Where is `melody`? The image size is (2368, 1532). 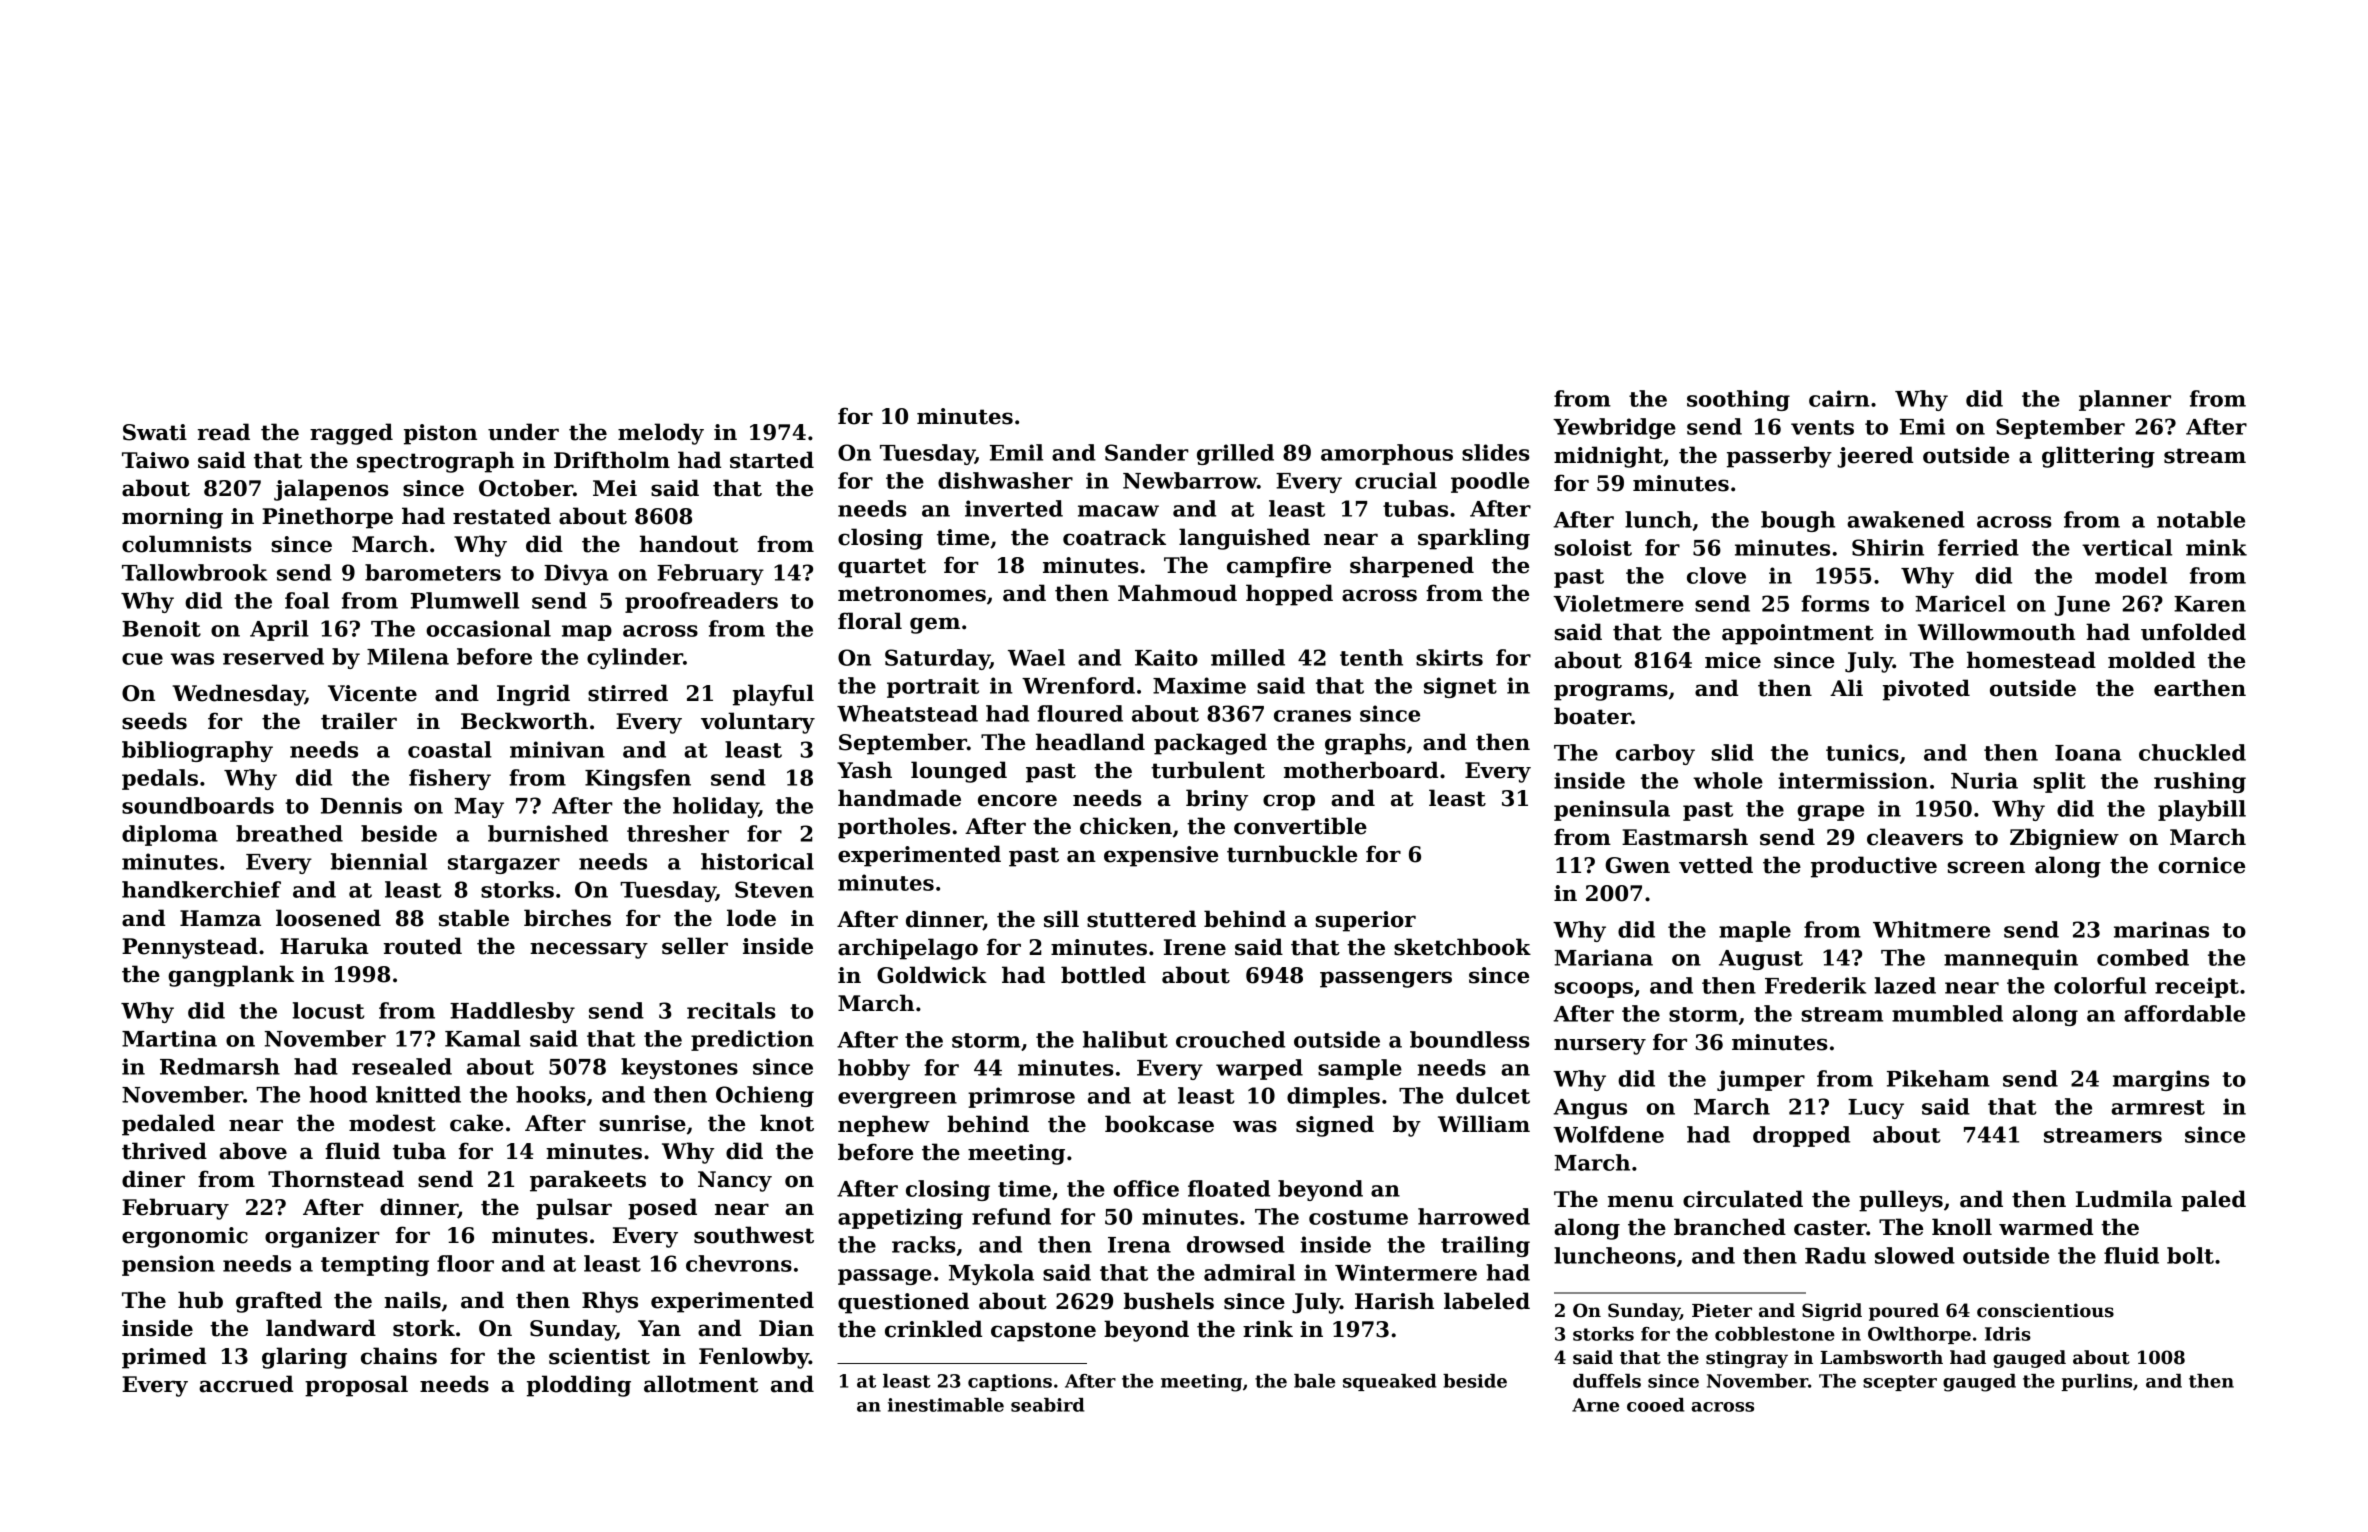 melody is located at coordinates (661, 434).
